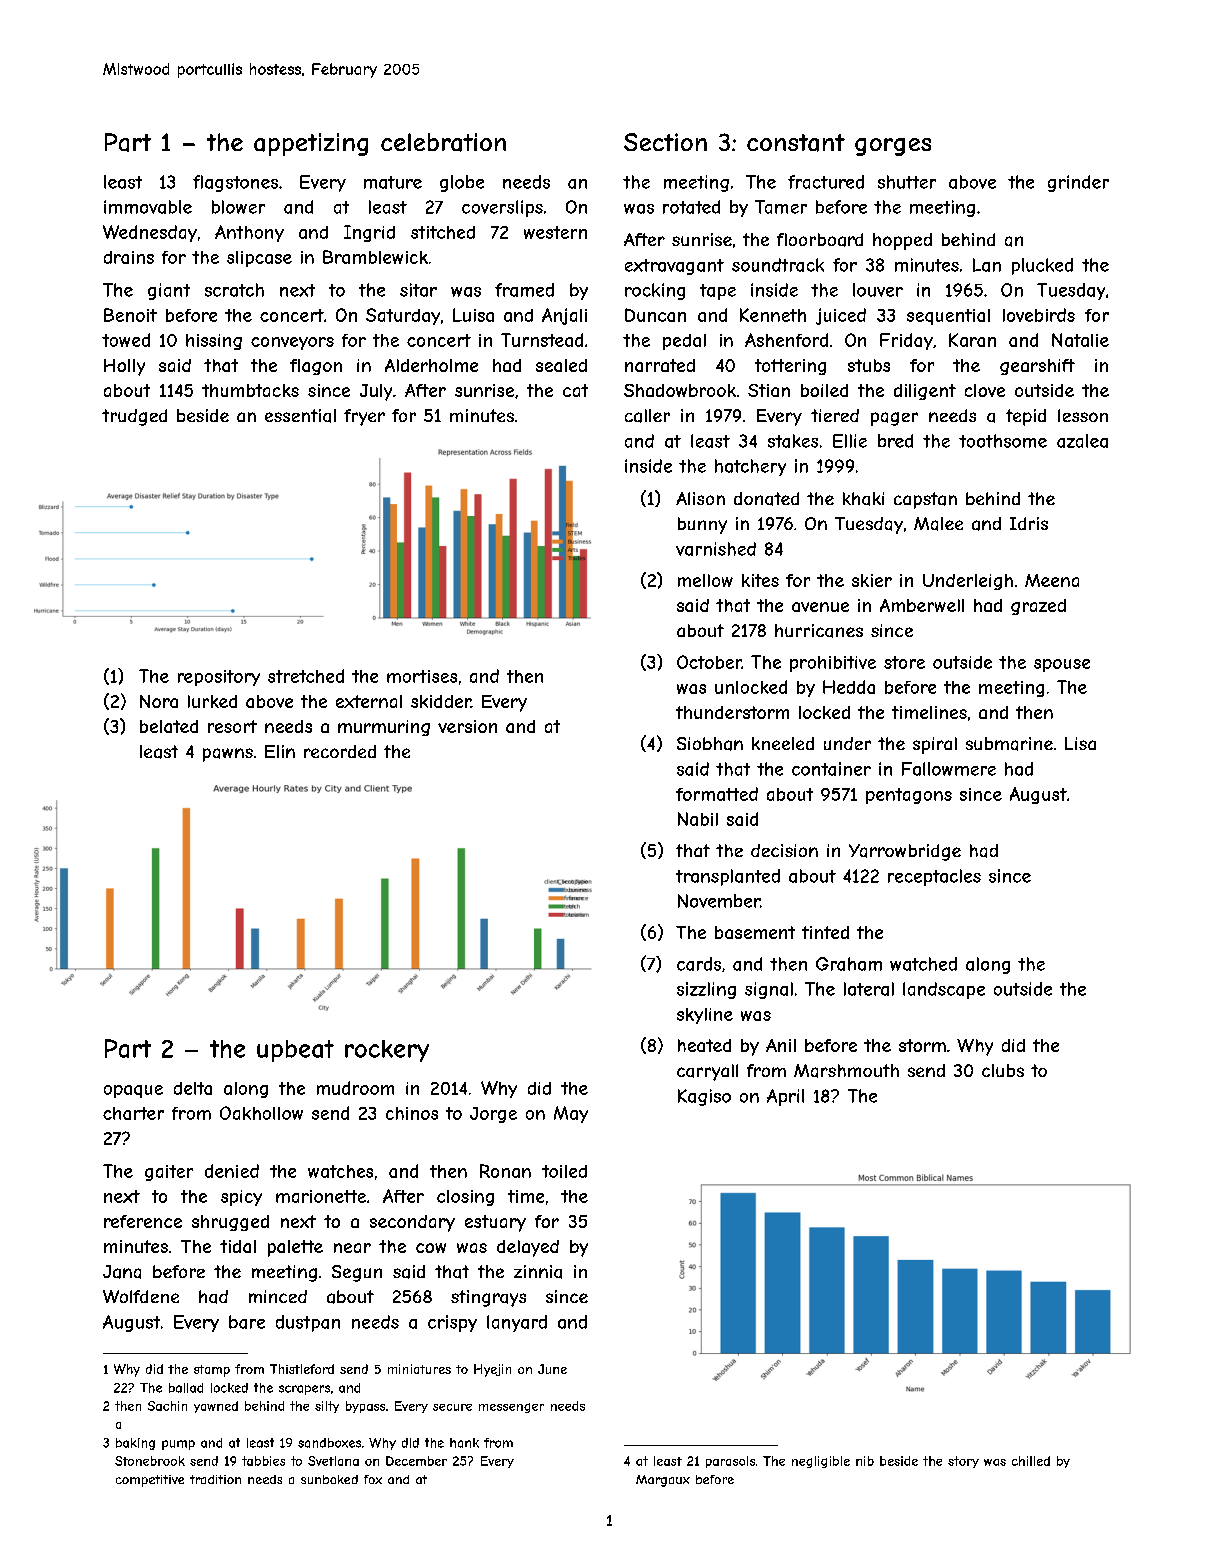 The image size is (1212, 1568). I want to click on Wolfdene, so click(141, 1296).
